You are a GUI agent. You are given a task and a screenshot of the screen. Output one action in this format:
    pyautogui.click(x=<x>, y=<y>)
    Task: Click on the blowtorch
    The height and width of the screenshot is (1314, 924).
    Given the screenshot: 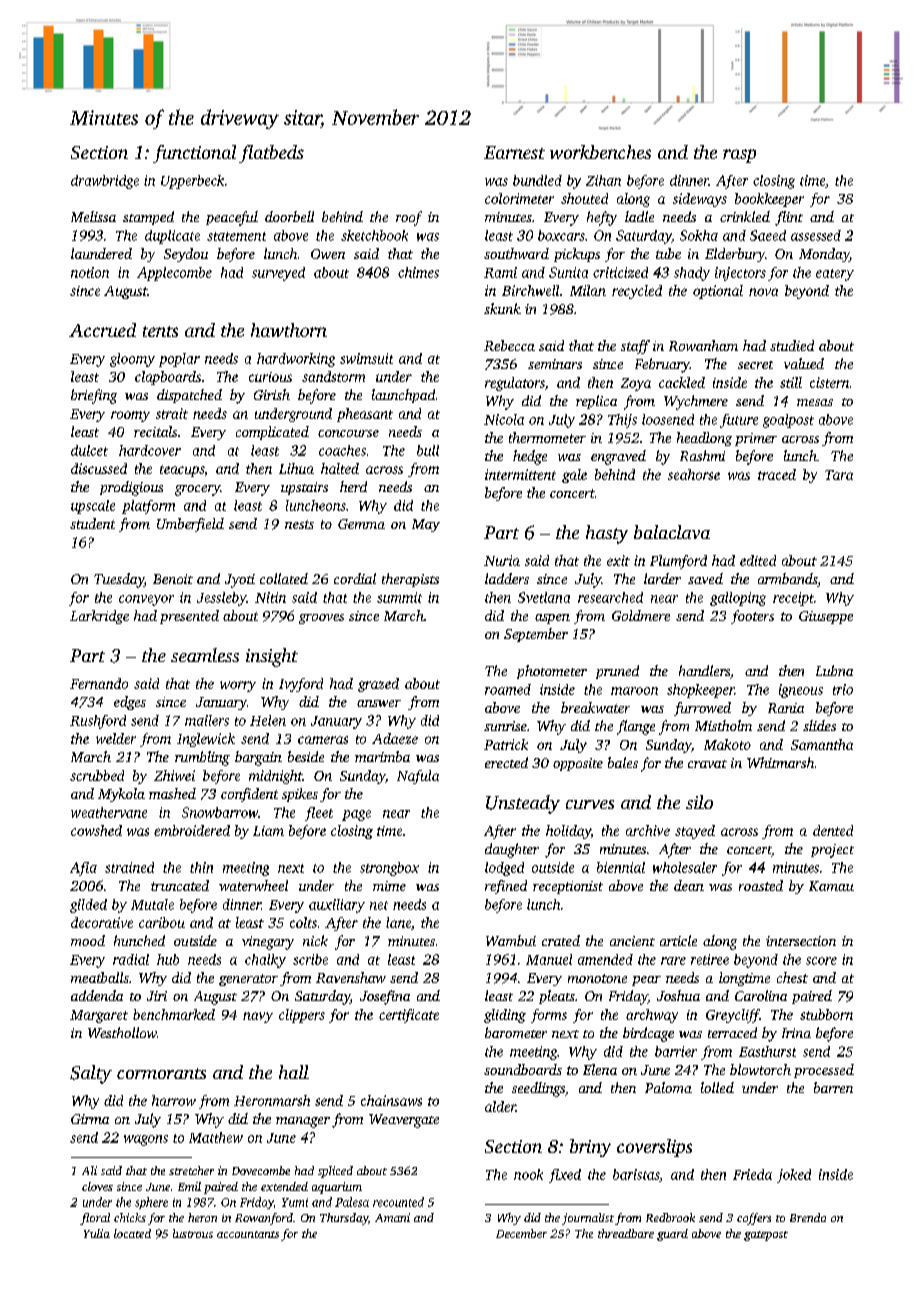 What is the action you would take?
    pyautogui.click(x=760, y=1069)
